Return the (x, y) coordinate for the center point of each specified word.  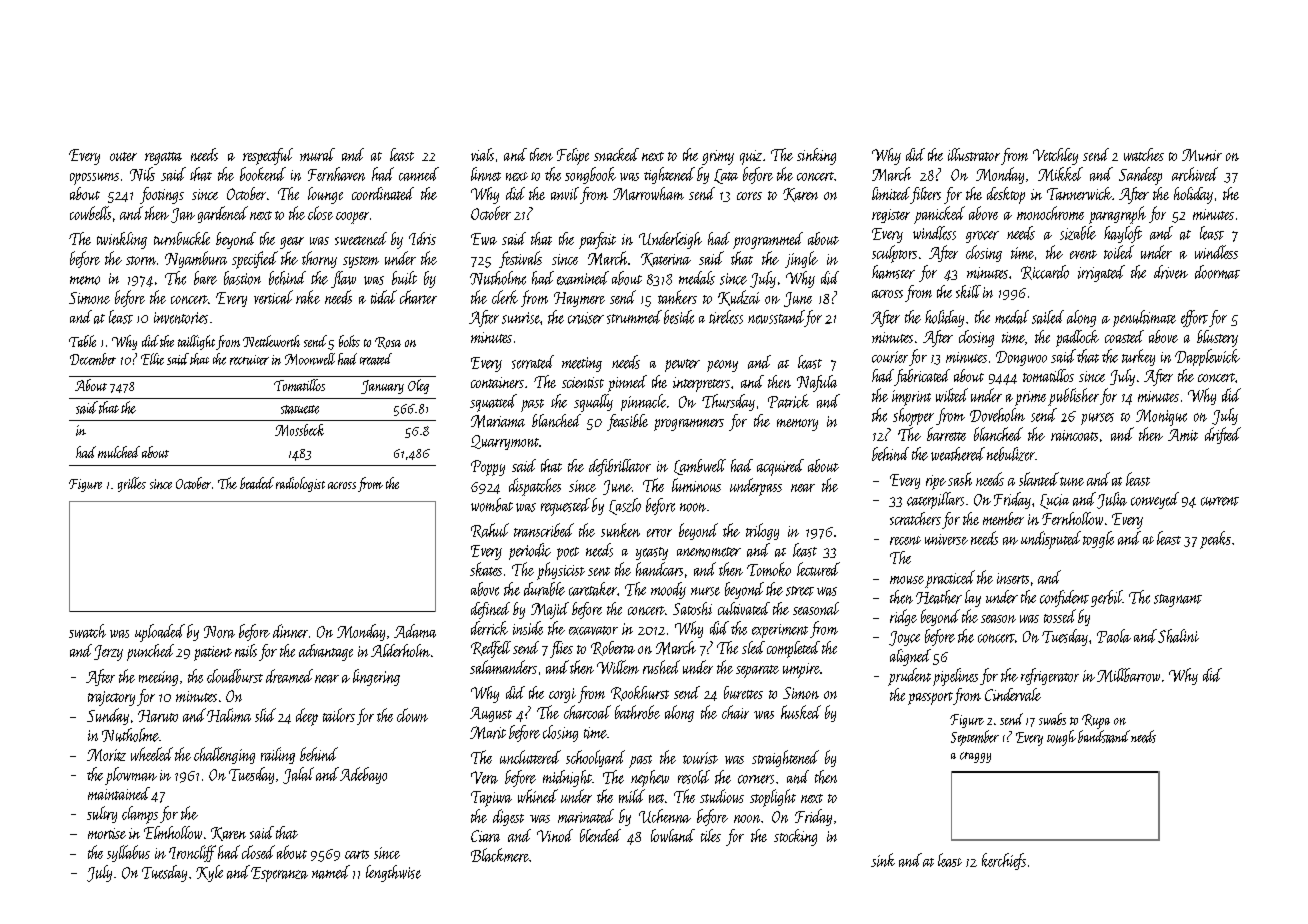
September (975, 738)
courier (890, 357)
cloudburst (235, 676)
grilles (132, 484)
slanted (1039, 479)
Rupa (1096, 721)
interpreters (701, 384)
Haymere (579, 299)
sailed (1048, 317)
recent (905, 540)
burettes (743, 692)
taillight (196, 342)
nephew (650, 778)
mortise (107, 833)
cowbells (90, 213)
